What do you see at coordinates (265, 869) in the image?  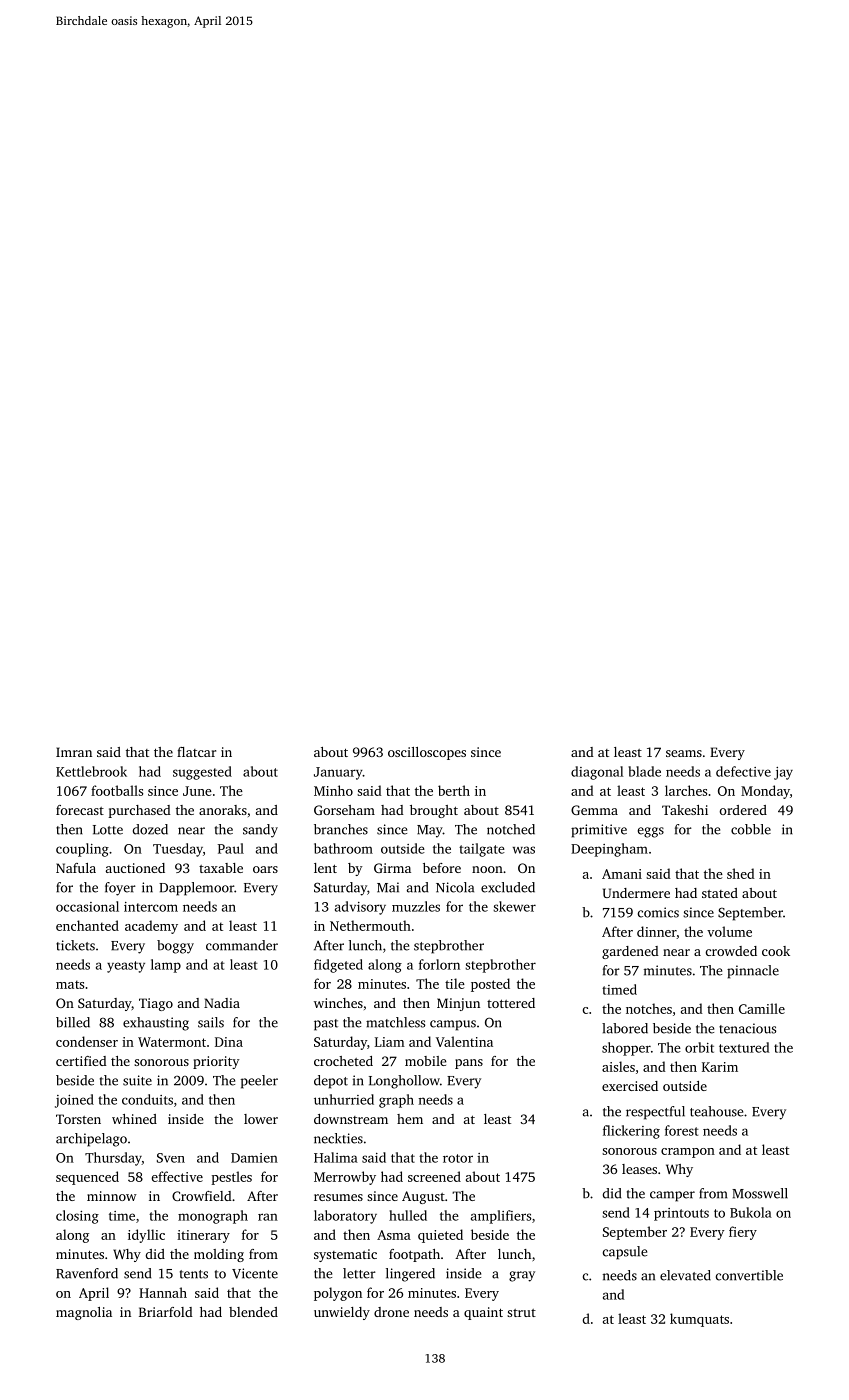 I see `oars` at bounding box center [265, 869].
